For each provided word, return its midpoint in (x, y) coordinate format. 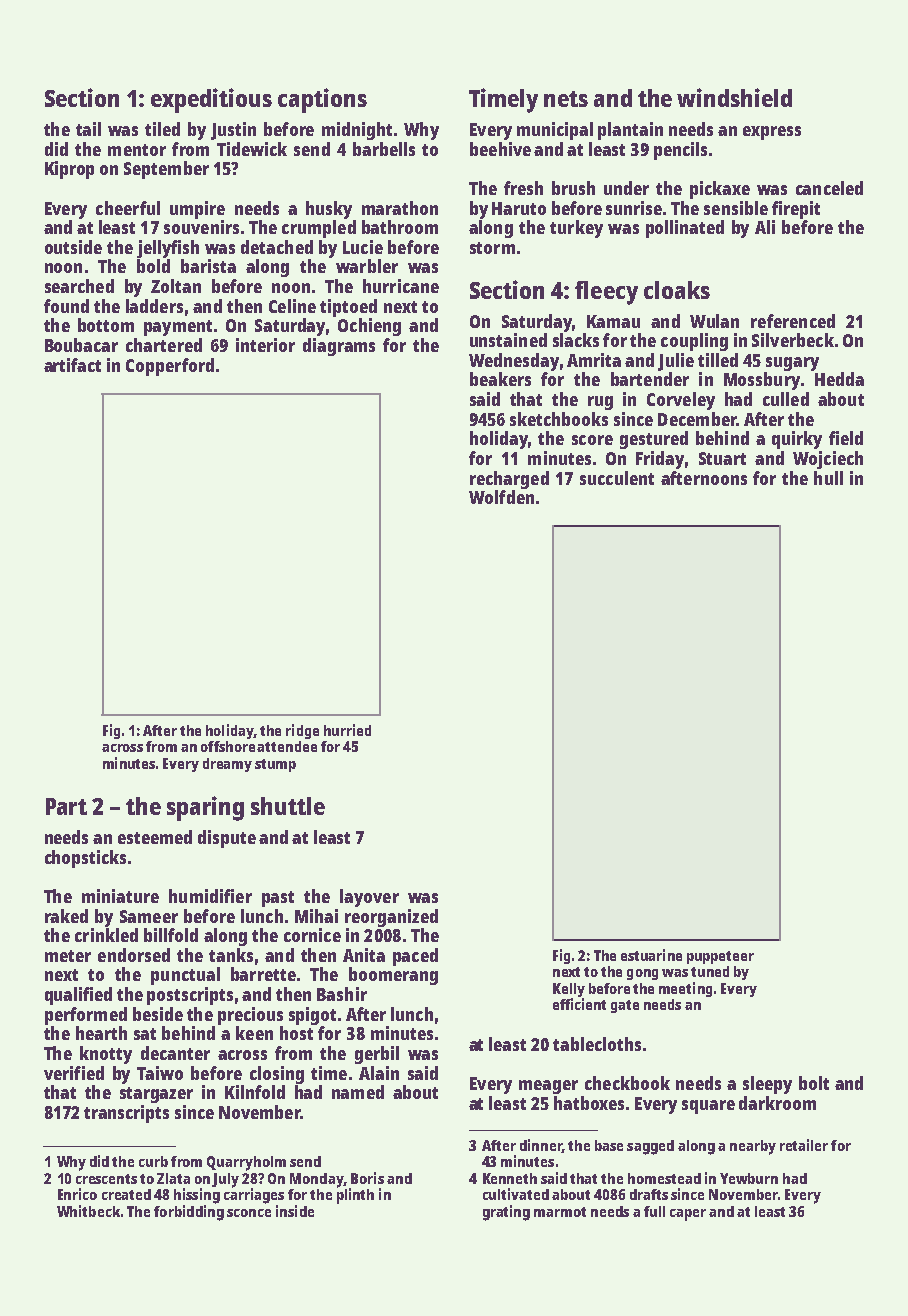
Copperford (170, 367)
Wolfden (501, 497)
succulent (617, 478)
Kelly (569, 990)
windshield (734, 97)
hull (828, 478)
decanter (175, 1053)
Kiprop (69, 170)
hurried (347, 730)
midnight (357, 131)
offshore (228, 746)
